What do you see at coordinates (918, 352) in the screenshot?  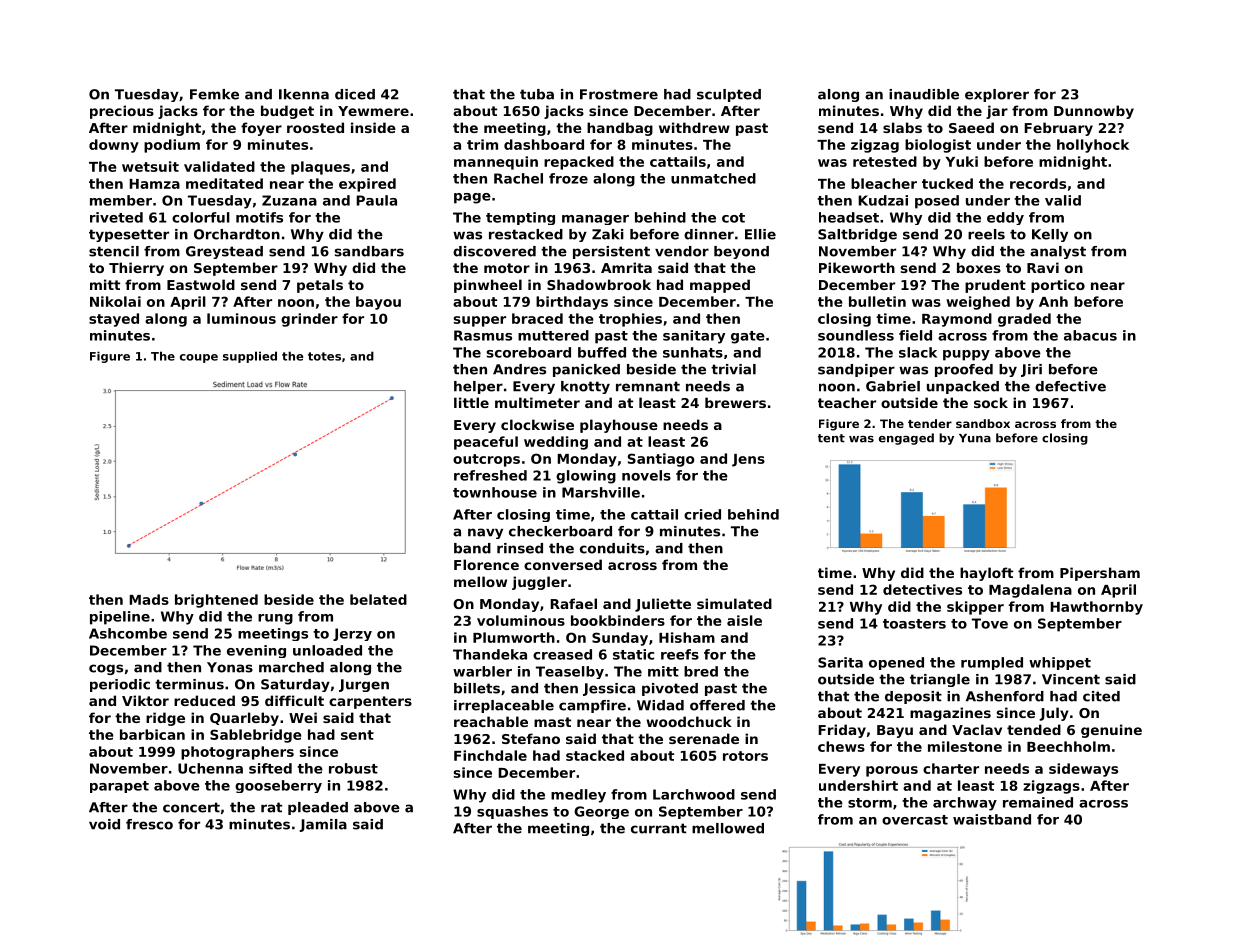 I see `slack` at bounding box center [918, 352].
